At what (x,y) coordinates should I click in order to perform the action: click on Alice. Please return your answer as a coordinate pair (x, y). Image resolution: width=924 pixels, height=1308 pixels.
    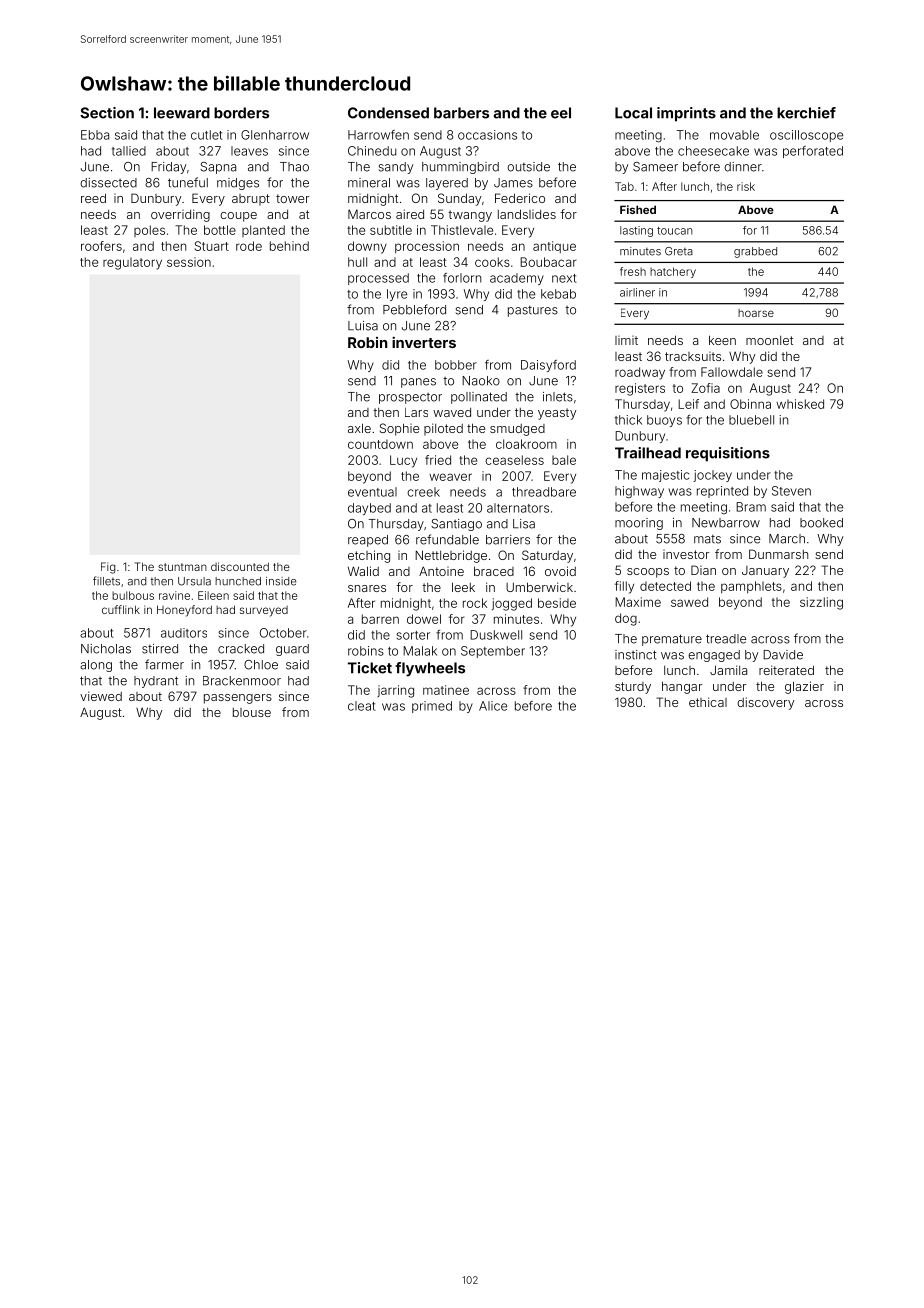
    Looking at the image, I should click on (493, 706).
